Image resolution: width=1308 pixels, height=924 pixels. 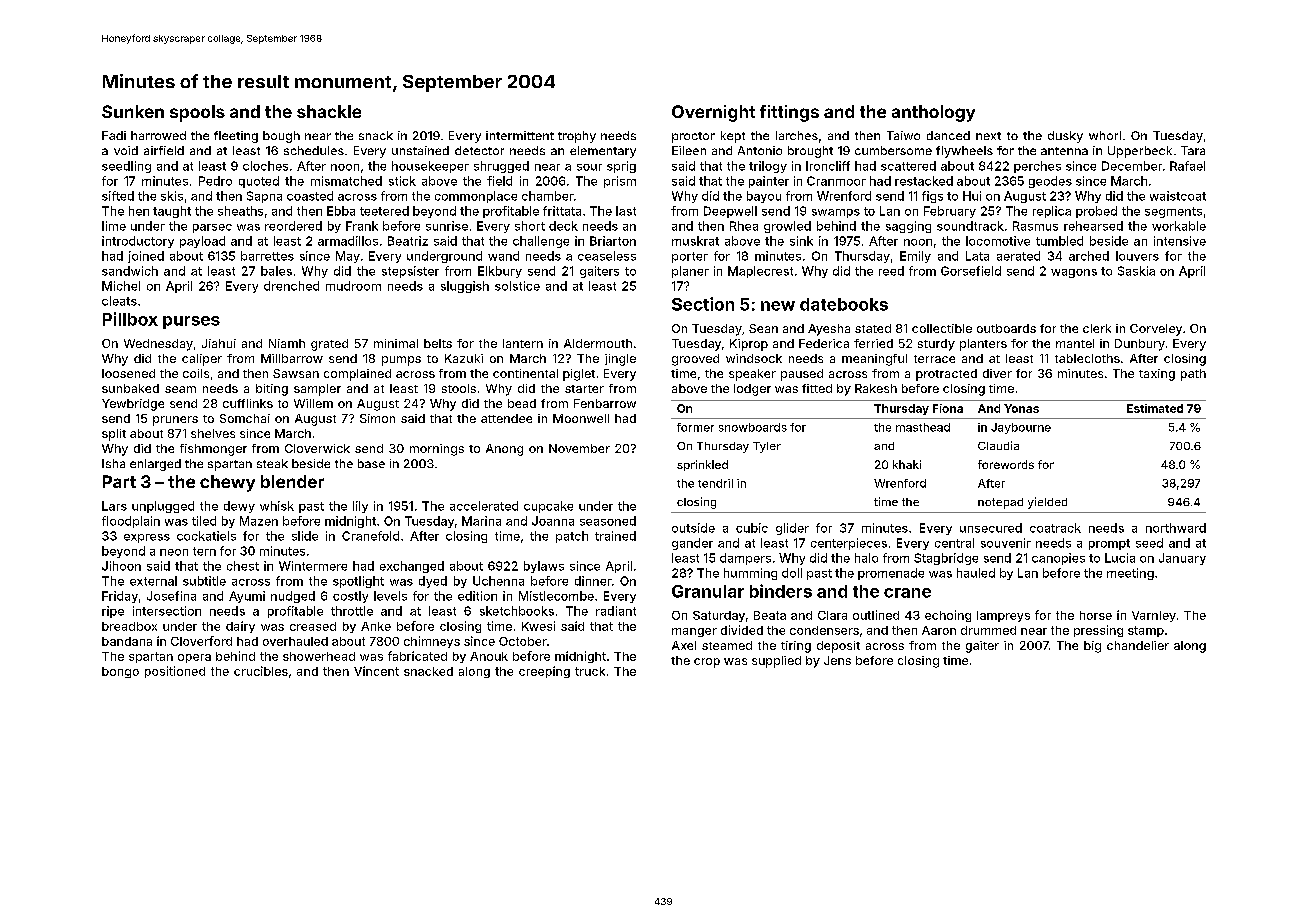 What do you see at coordinates (593, 581) in the screenshot?
I see `dinner` at bounding box center [593, 581].
